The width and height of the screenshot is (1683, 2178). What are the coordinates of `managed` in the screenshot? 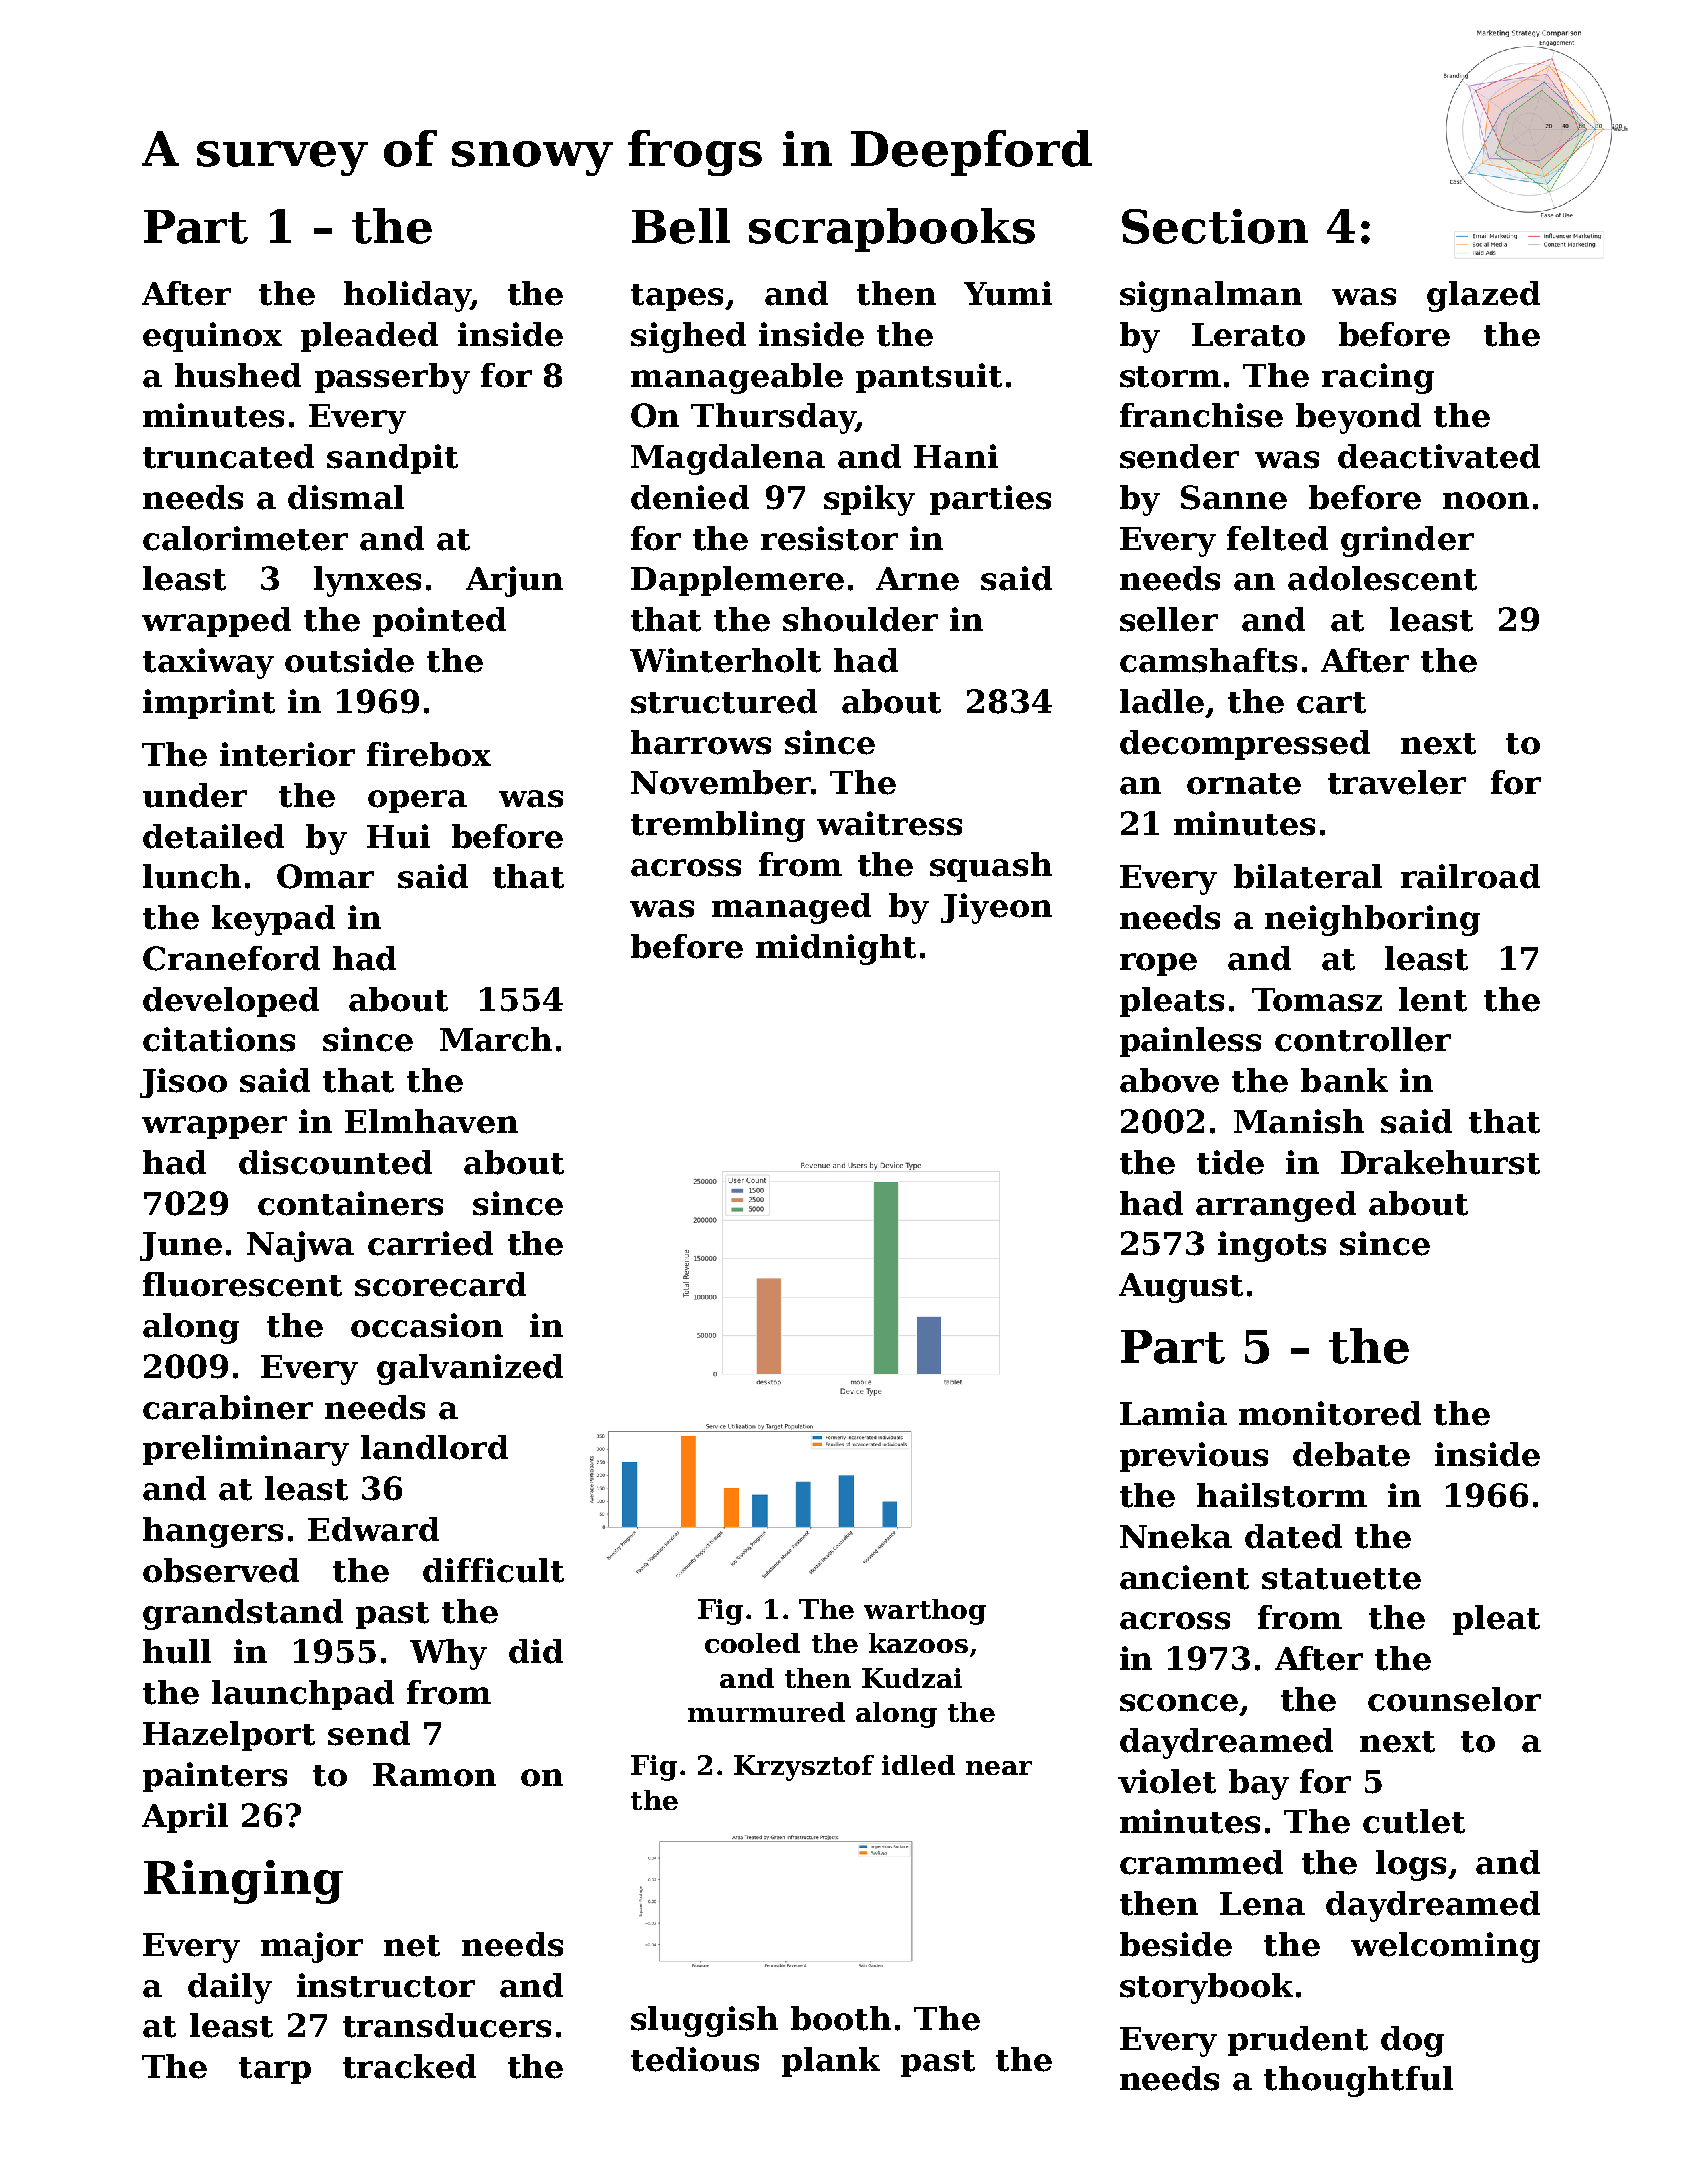 It's located at (791, 908).
